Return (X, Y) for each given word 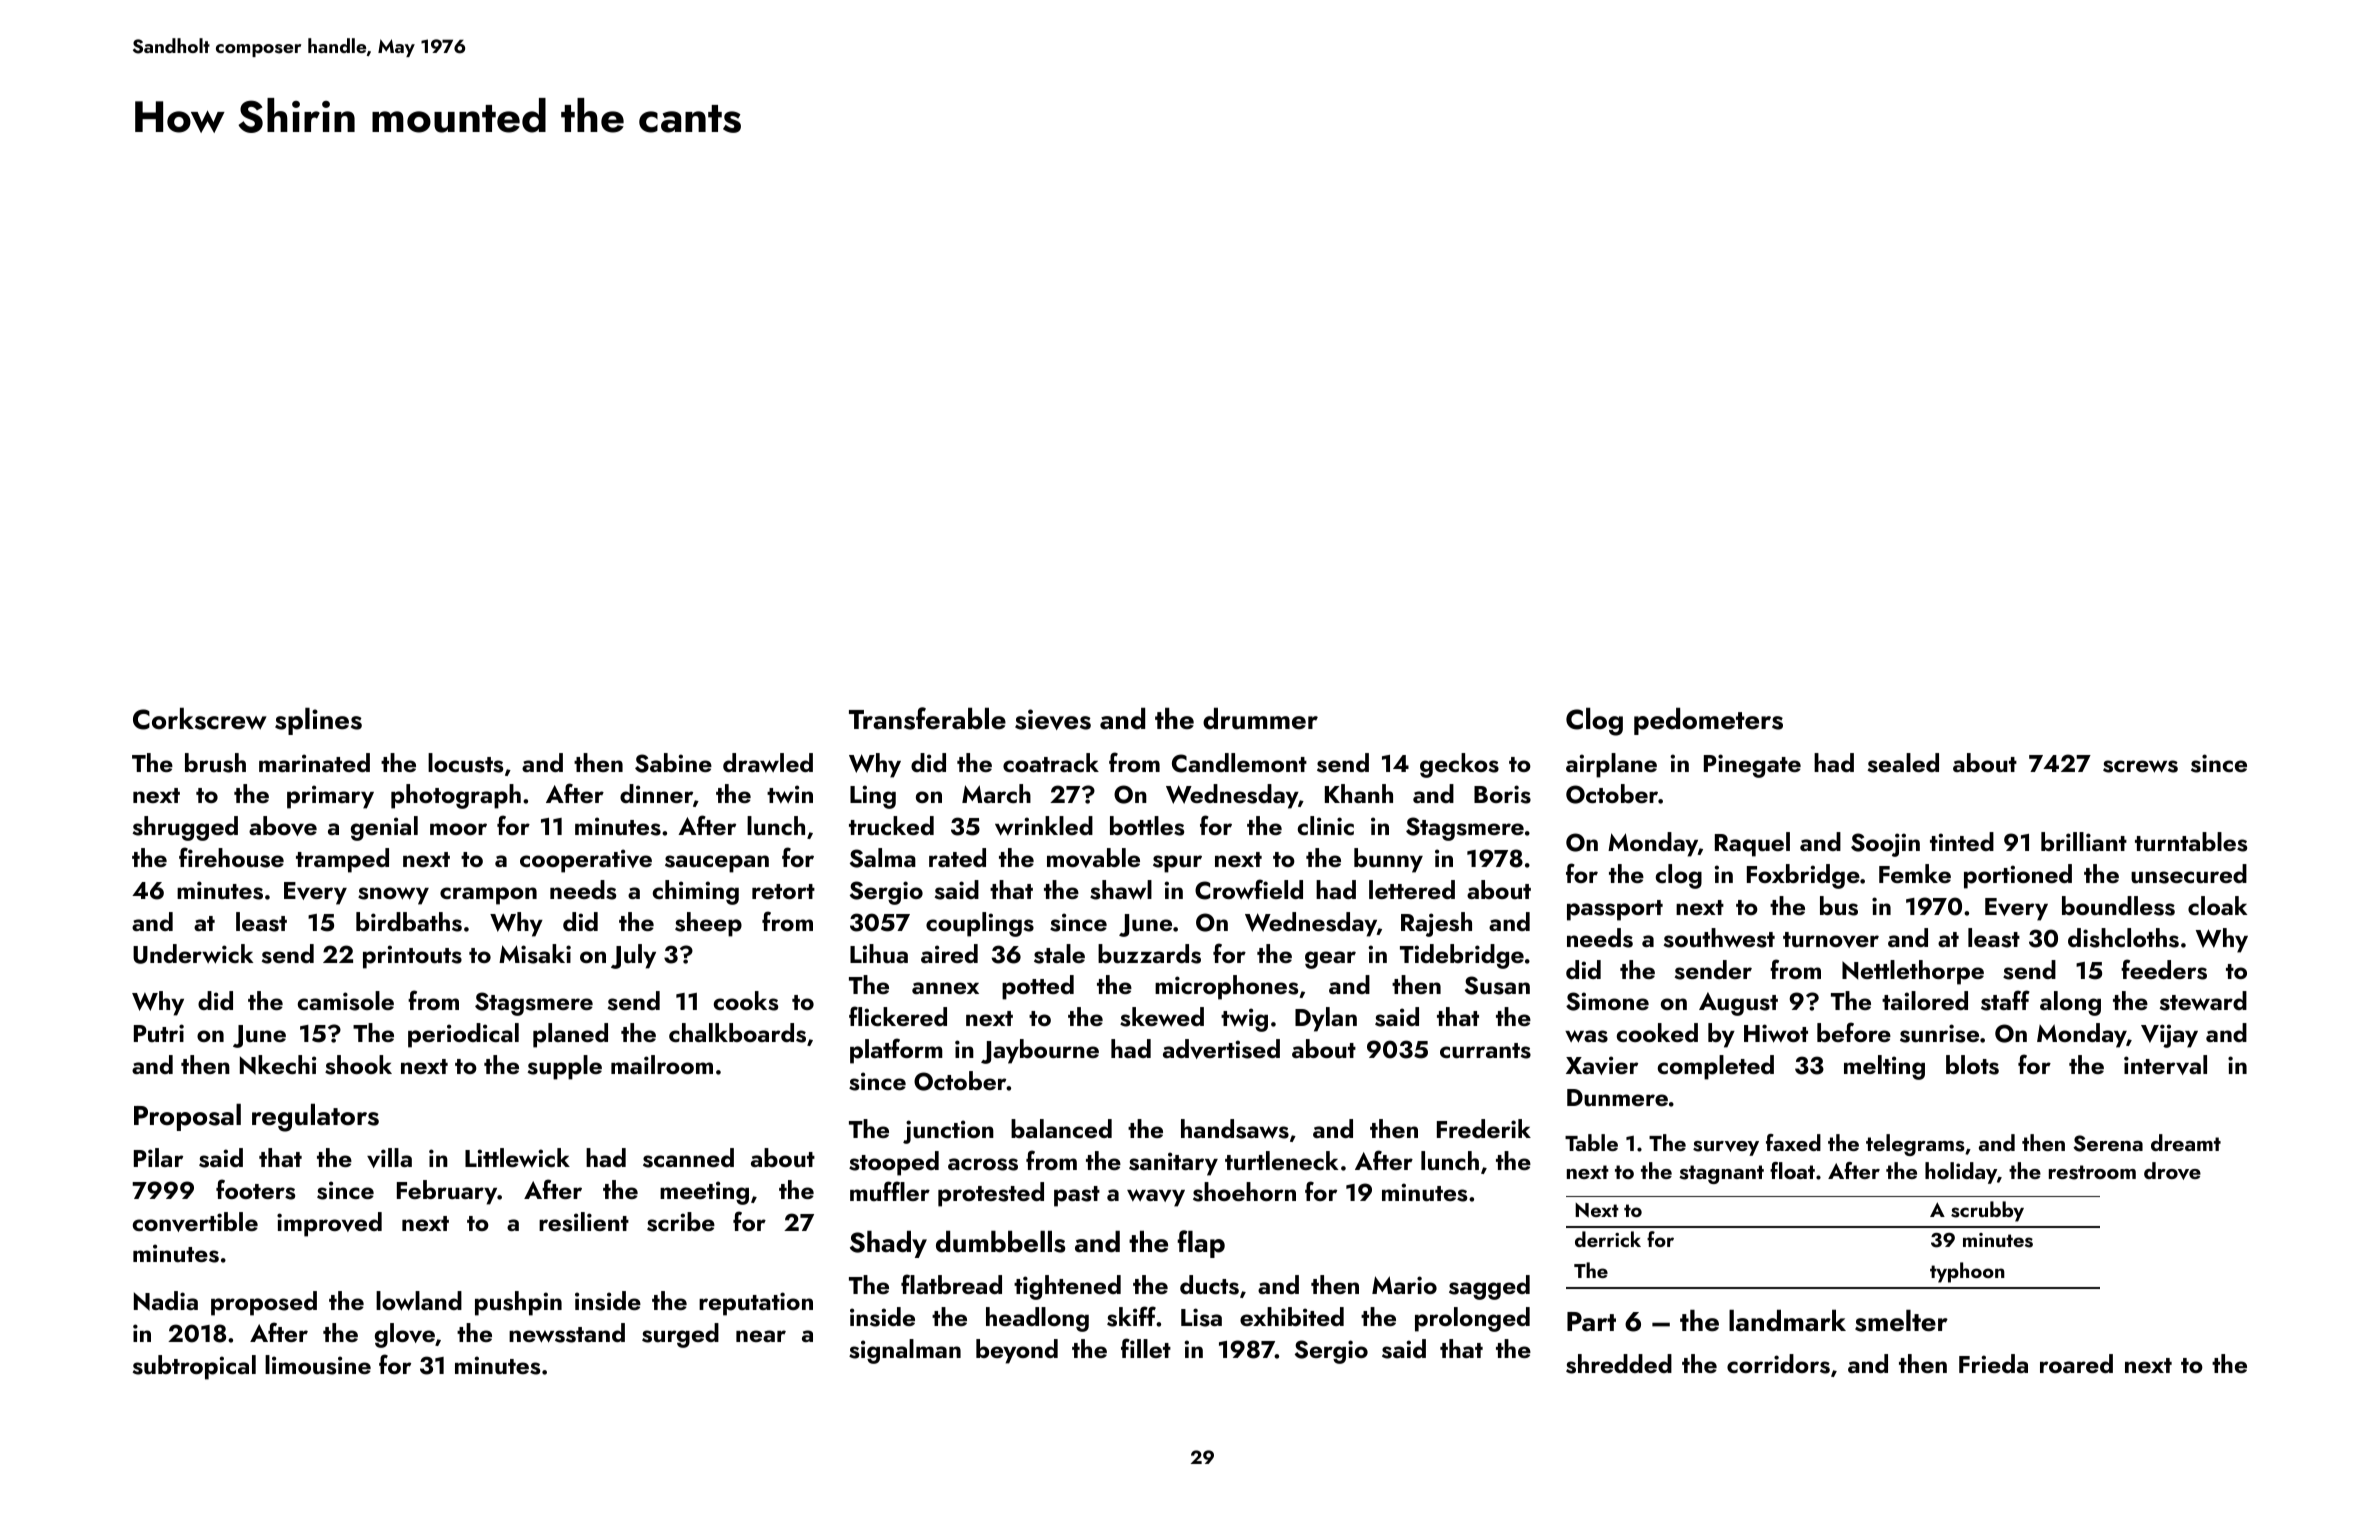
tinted (1962, 841)
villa (389, 1158)
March (996, 793)
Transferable (927, 718)
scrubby (1987, 1211)
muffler (890, 1191)
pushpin (518, 1303)
